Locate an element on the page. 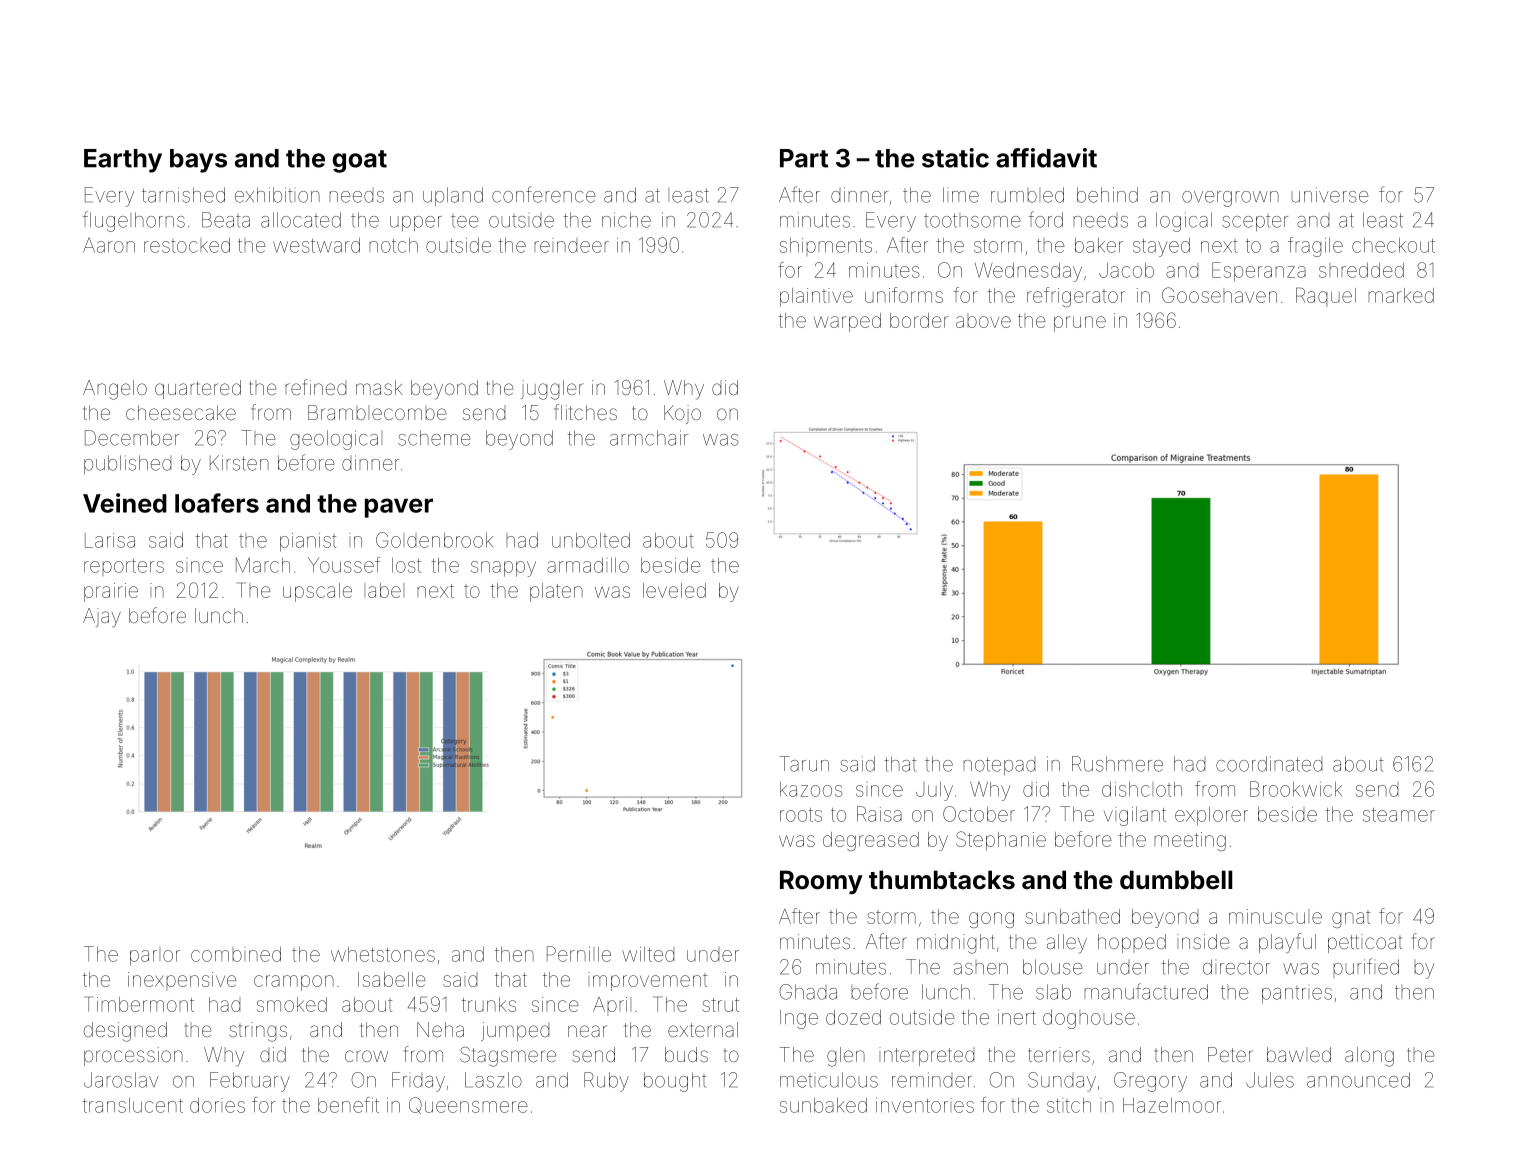 The width and height of the page is (1518, 1173). Earthy is located at coordinates (123, 161).
